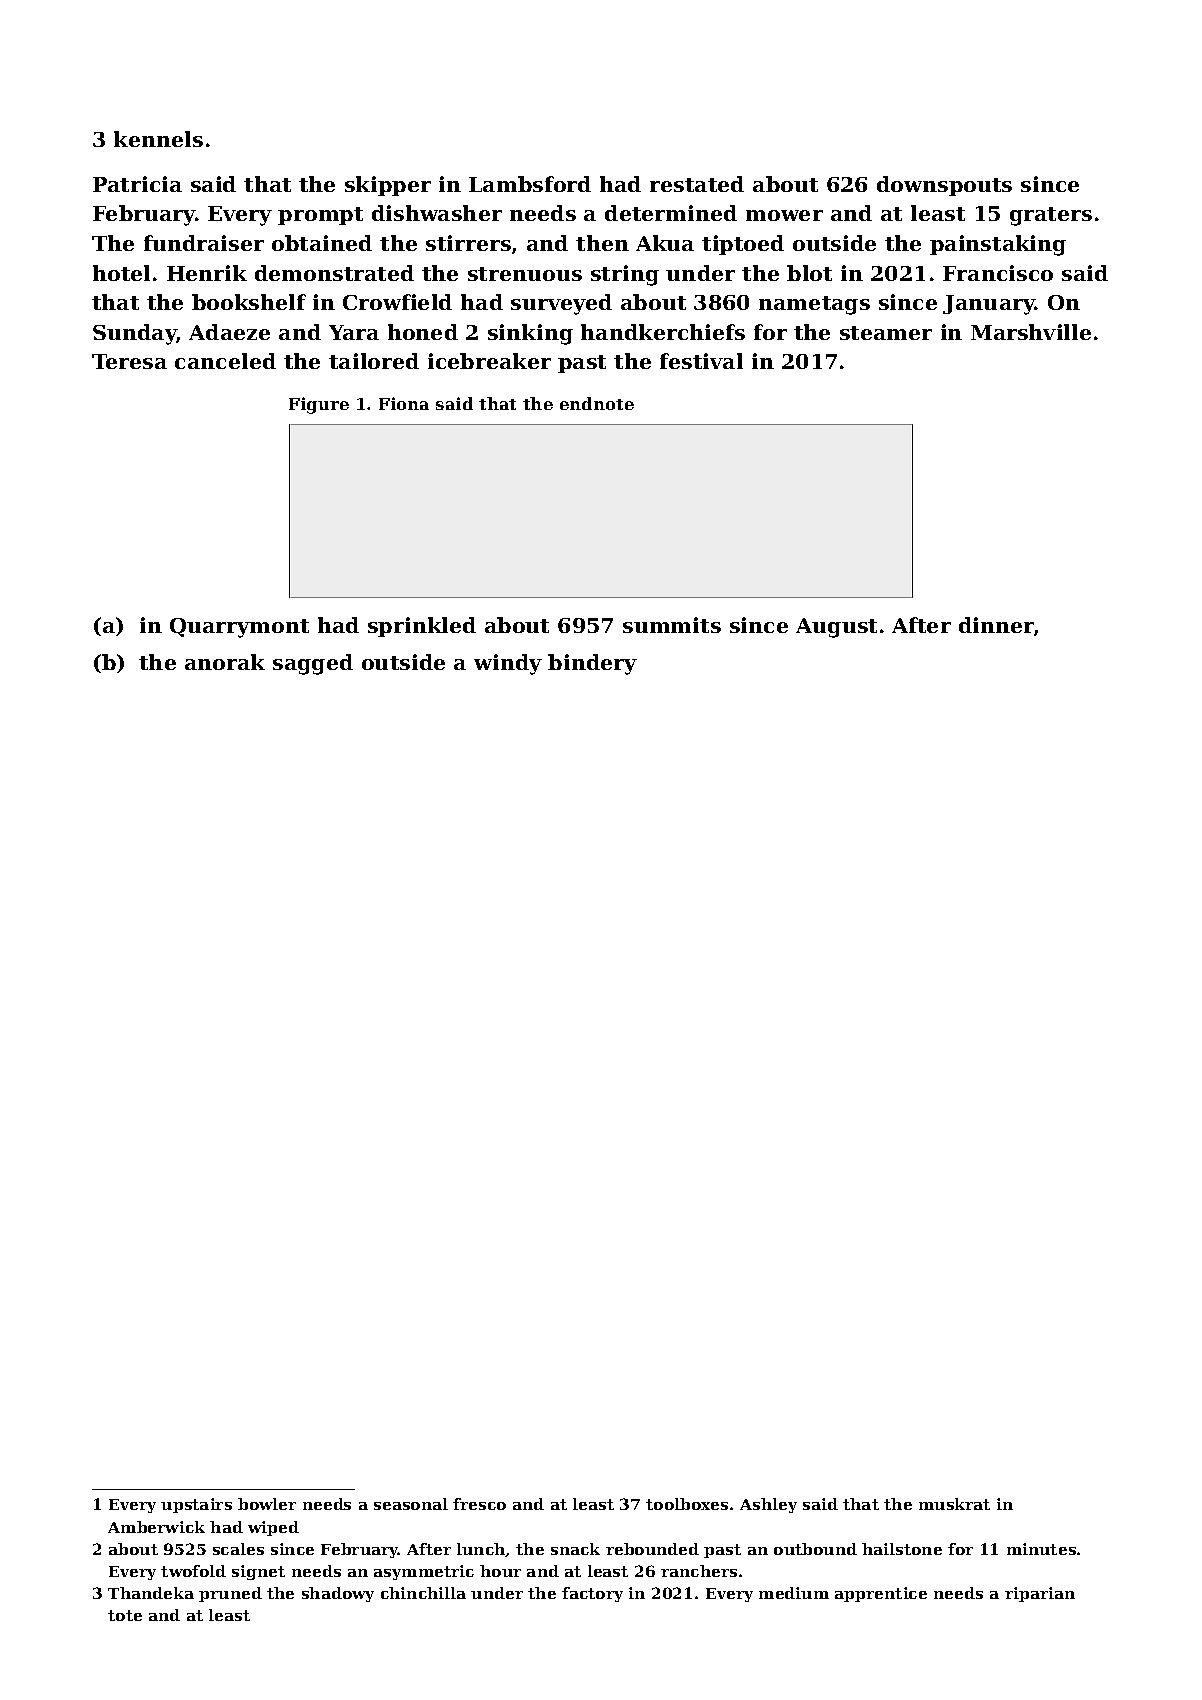 The height and width of the document is (1700, 1202). Describe the element at coordinates (954, 1504) in the document. I see `muskrat` at that location.
